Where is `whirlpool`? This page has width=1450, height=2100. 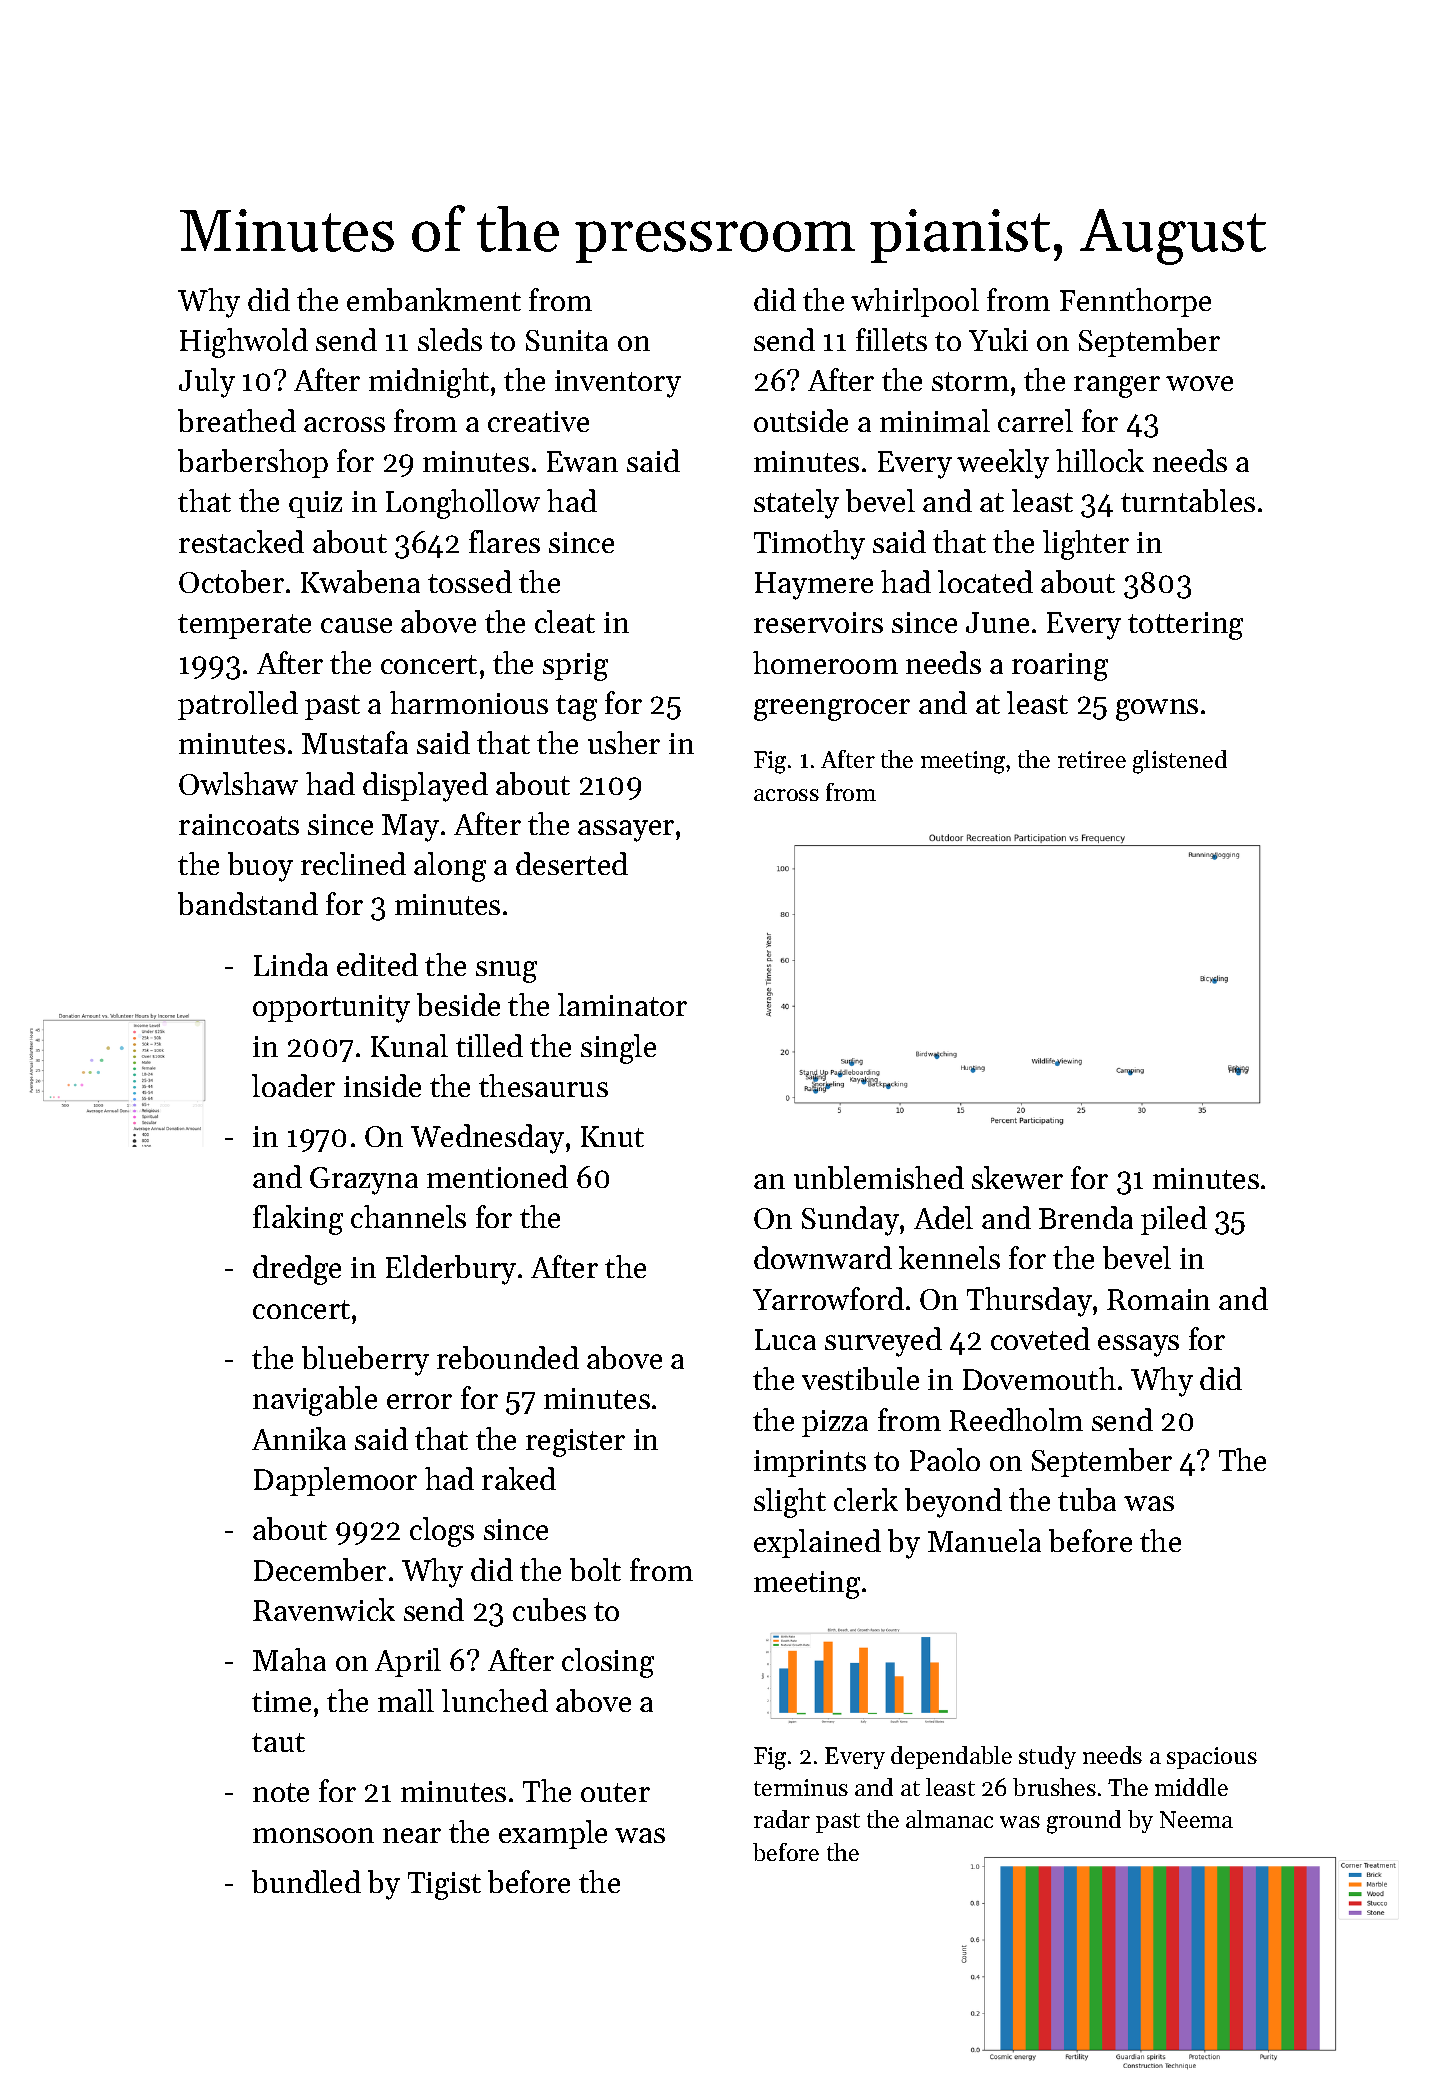
whirlpool is located at coordinates (915, 302).
